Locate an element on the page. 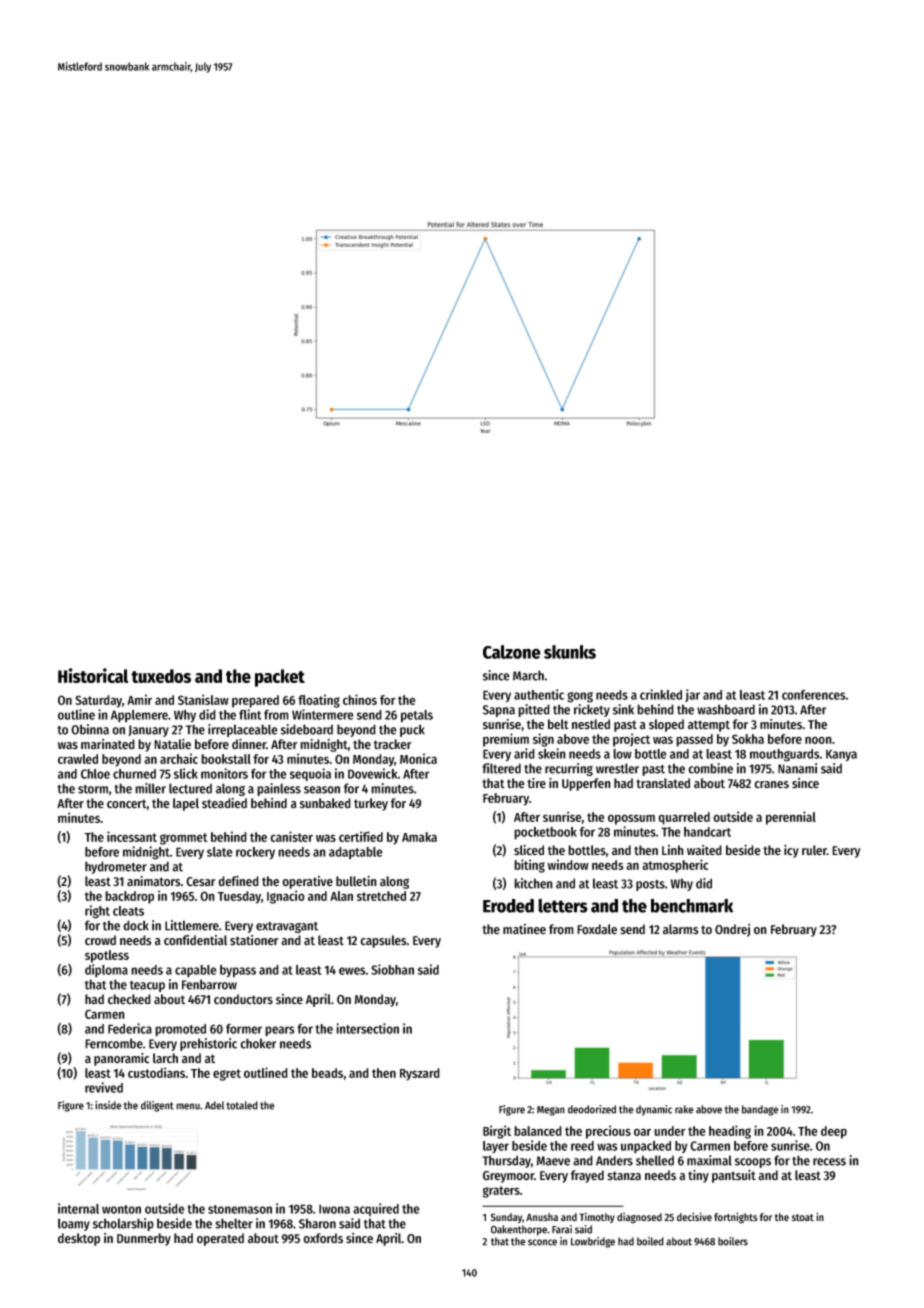 The height and width of the image is (1308, 924). operated is located at coordinates (220, 1239).
